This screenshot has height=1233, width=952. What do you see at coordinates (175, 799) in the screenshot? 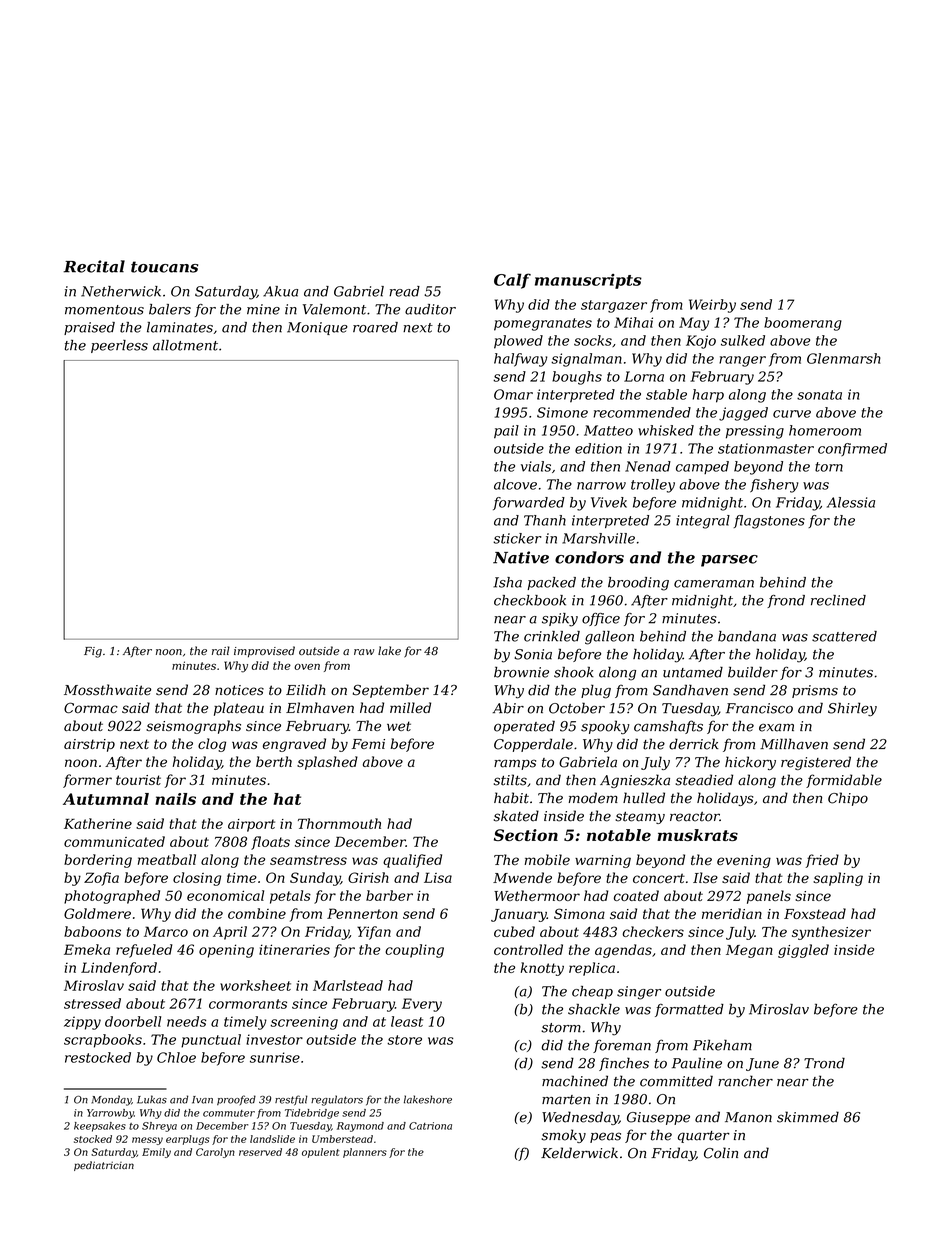
I see `nails` at bounding box center [175, 799].
